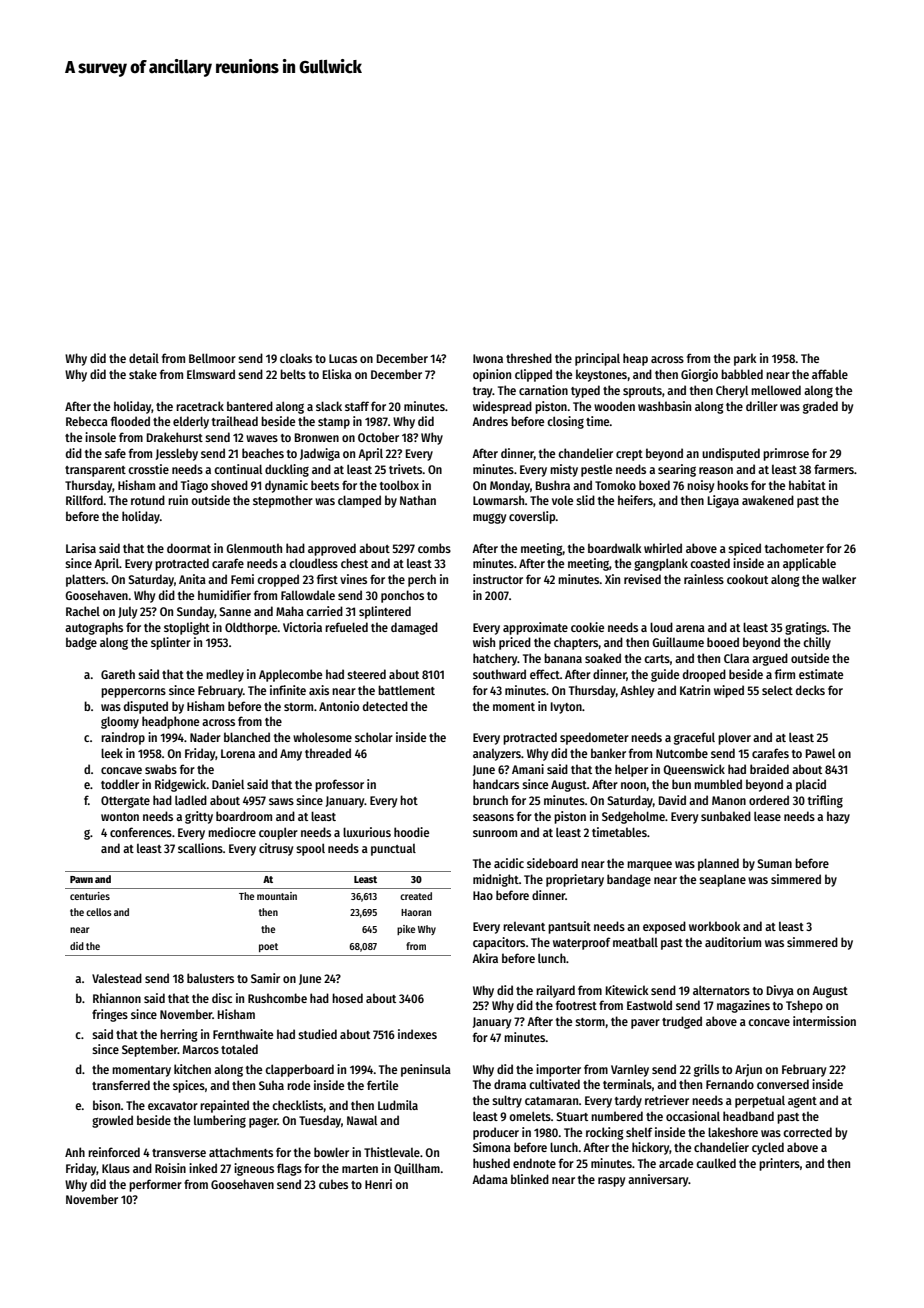 This page has width=924, height=1308. What do you see at coordinates (821, 674) in the page?
I see `estimate` at bounding box center [821, 674].
